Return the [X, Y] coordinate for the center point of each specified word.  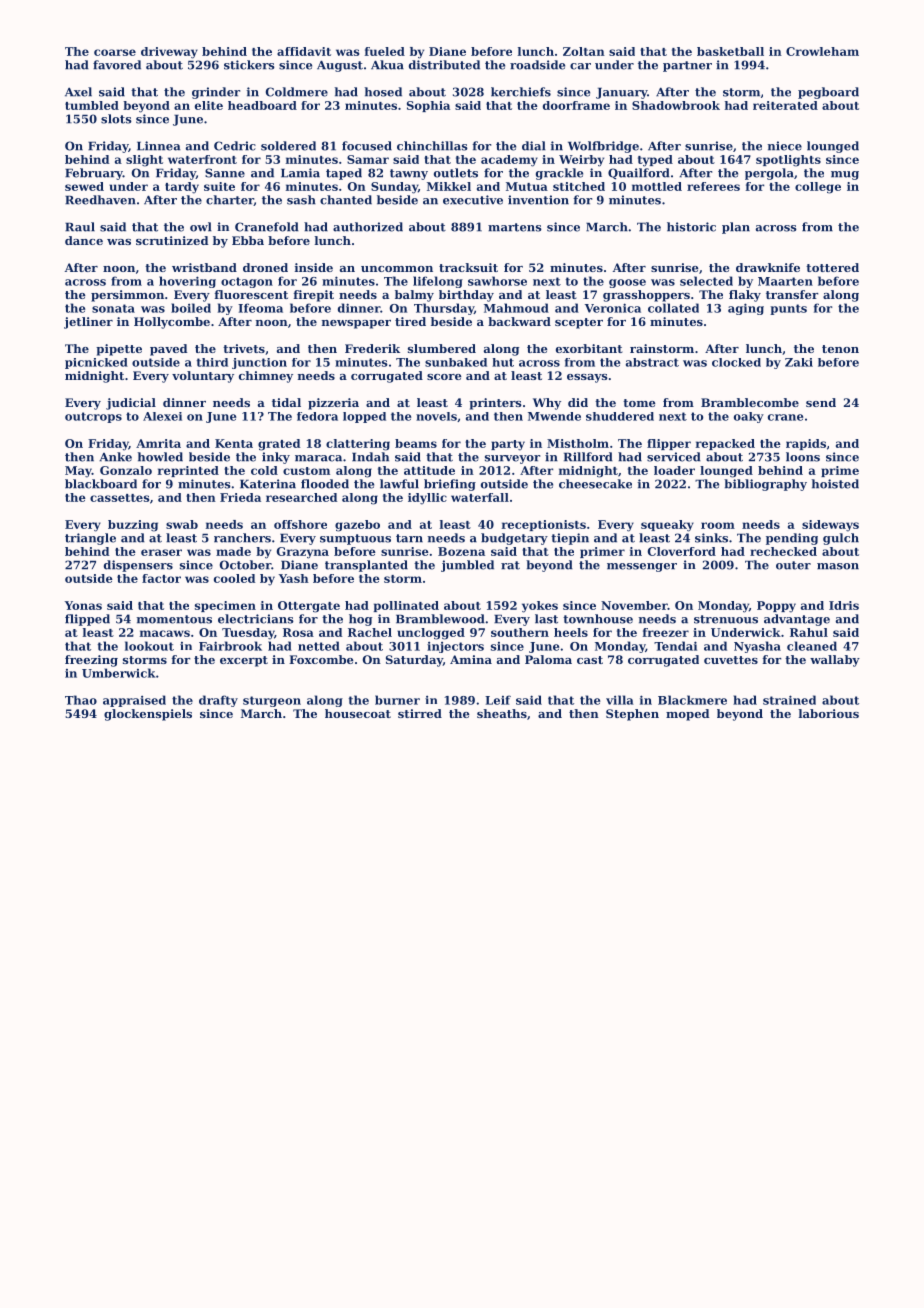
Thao [81, 700]
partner [687, 66]
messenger [642, 567]
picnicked [96, 363]
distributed [444, 65]
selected [706, 281]
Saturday [414, 661]
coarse [115, 52]
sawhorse [497, 281]
